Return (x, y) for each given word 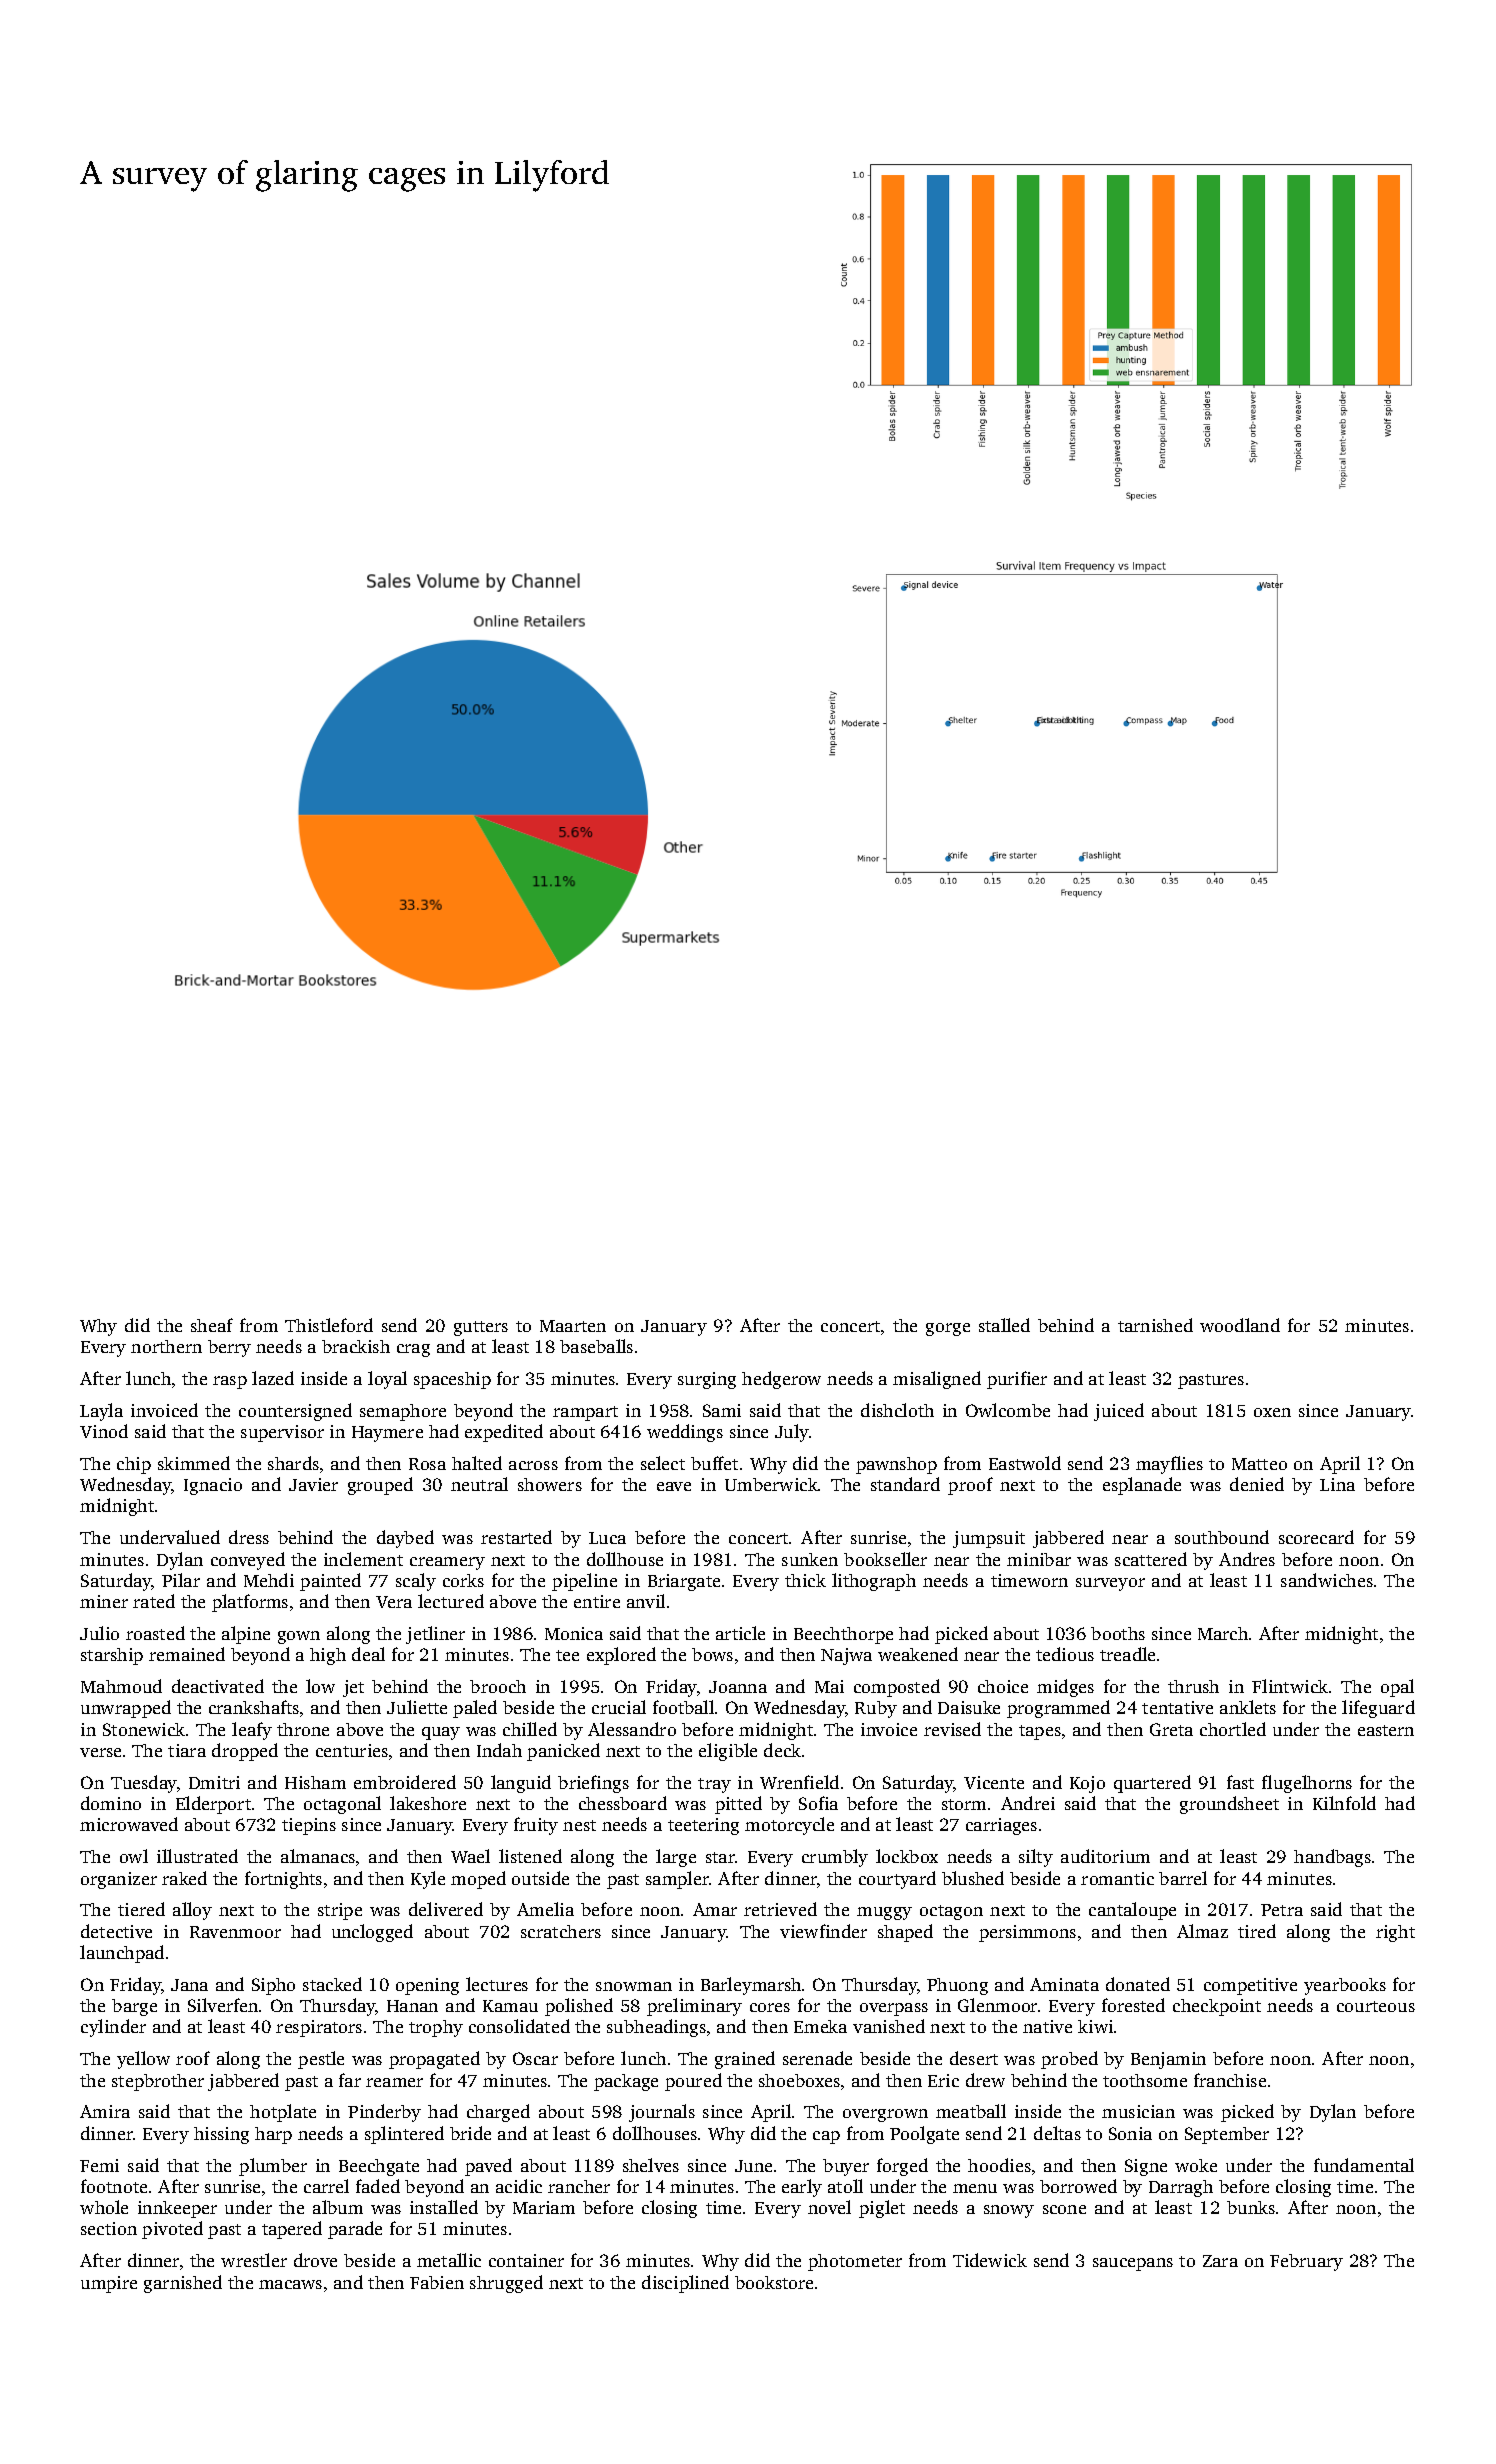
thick (805, 1580)
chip (134, 1465)
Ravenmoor (235, 1932)
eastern (1386, 1730)
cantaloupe (1132, 1911)
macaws (290, 2284)
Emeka (820, 2026)
